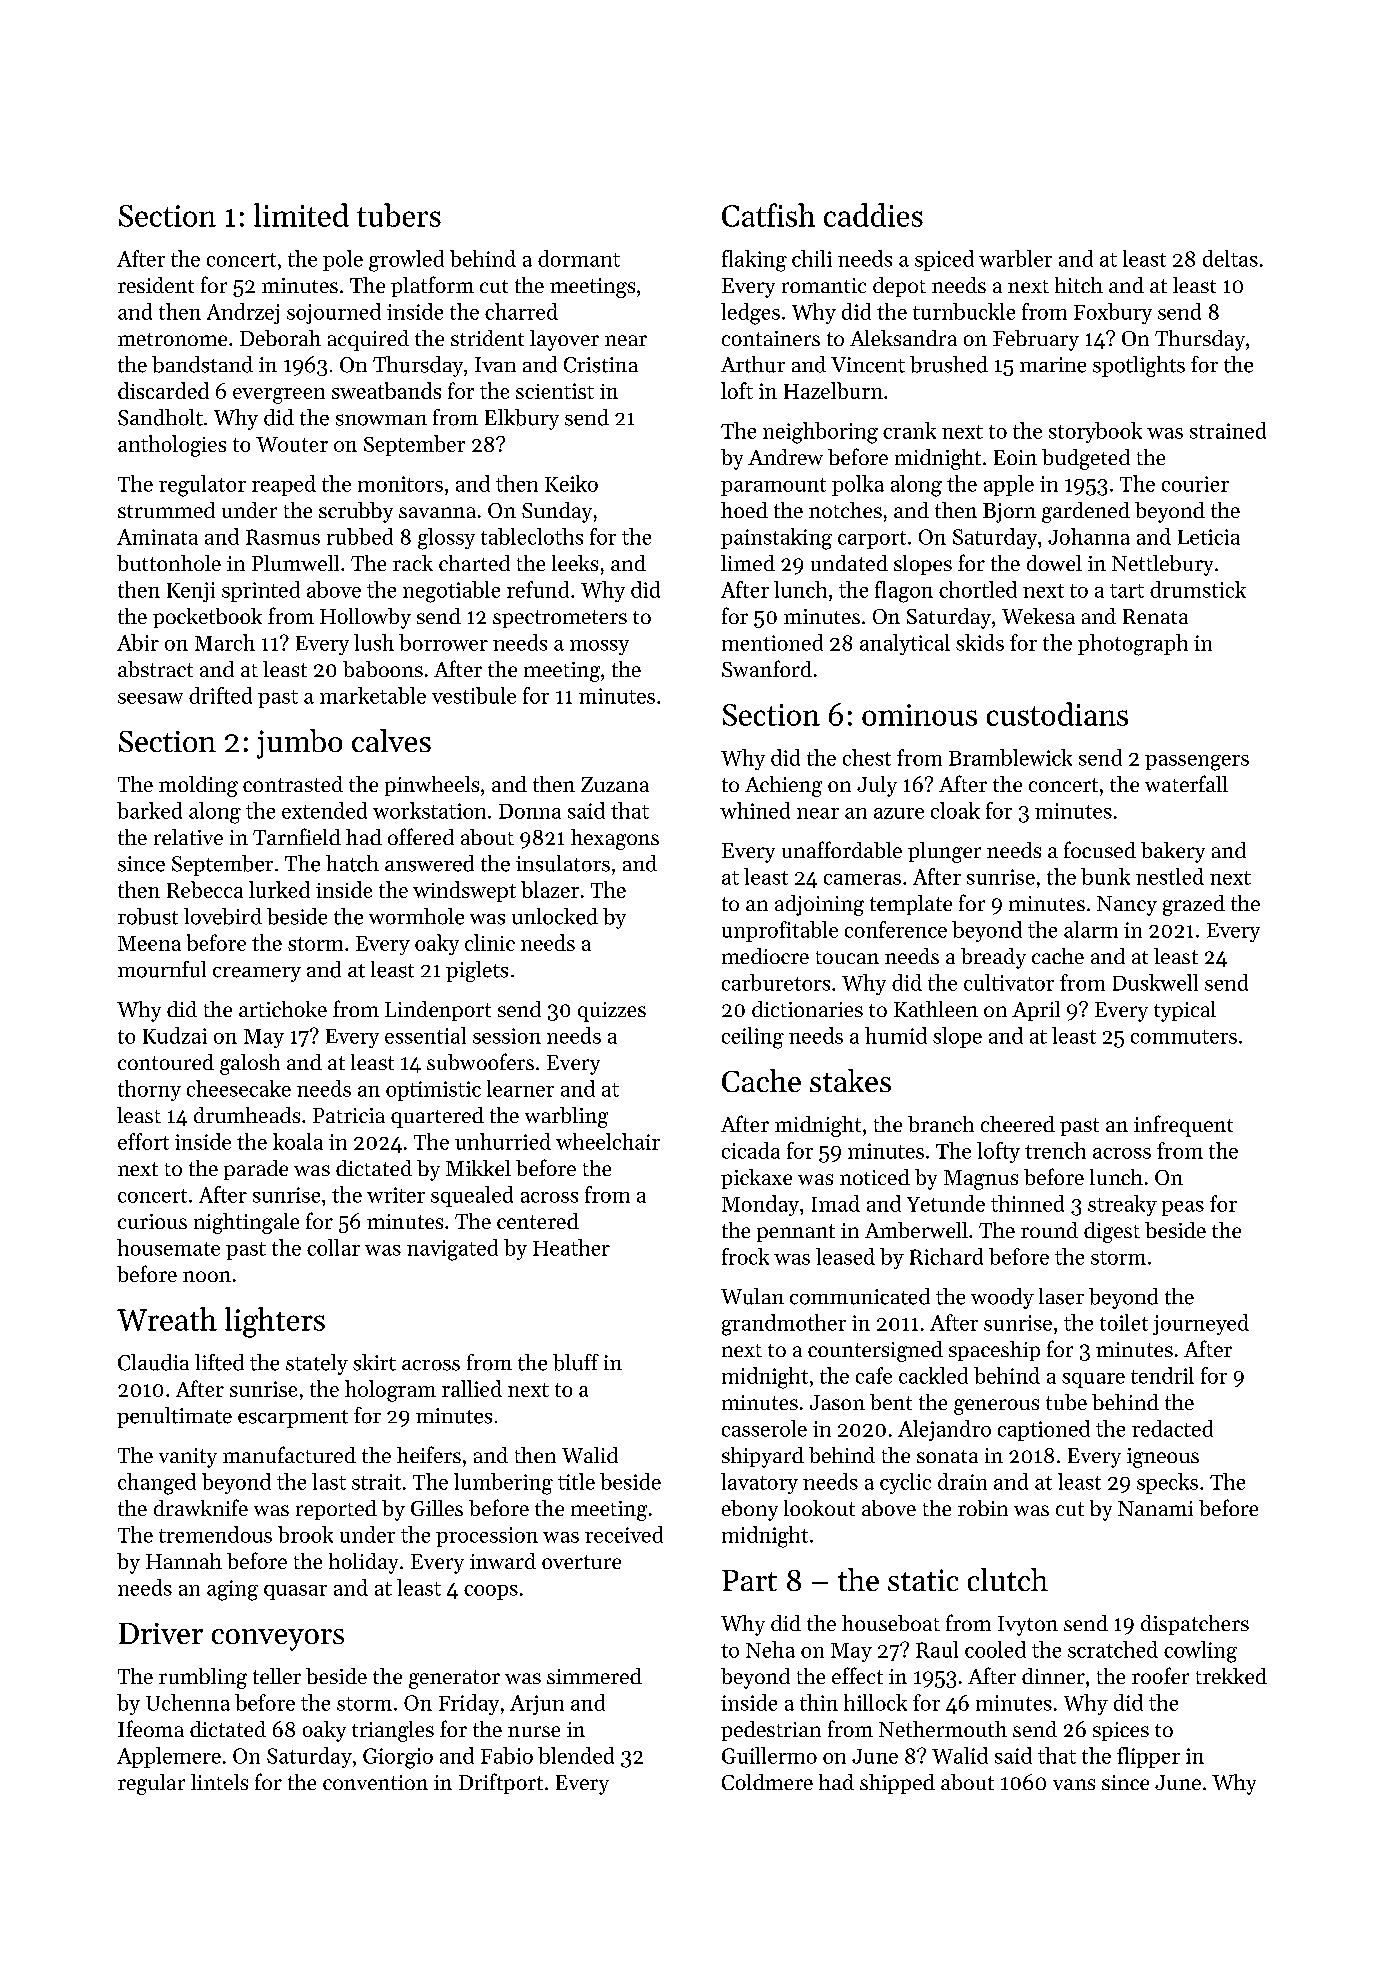  I want to click on dormant, so click(579, 258).
